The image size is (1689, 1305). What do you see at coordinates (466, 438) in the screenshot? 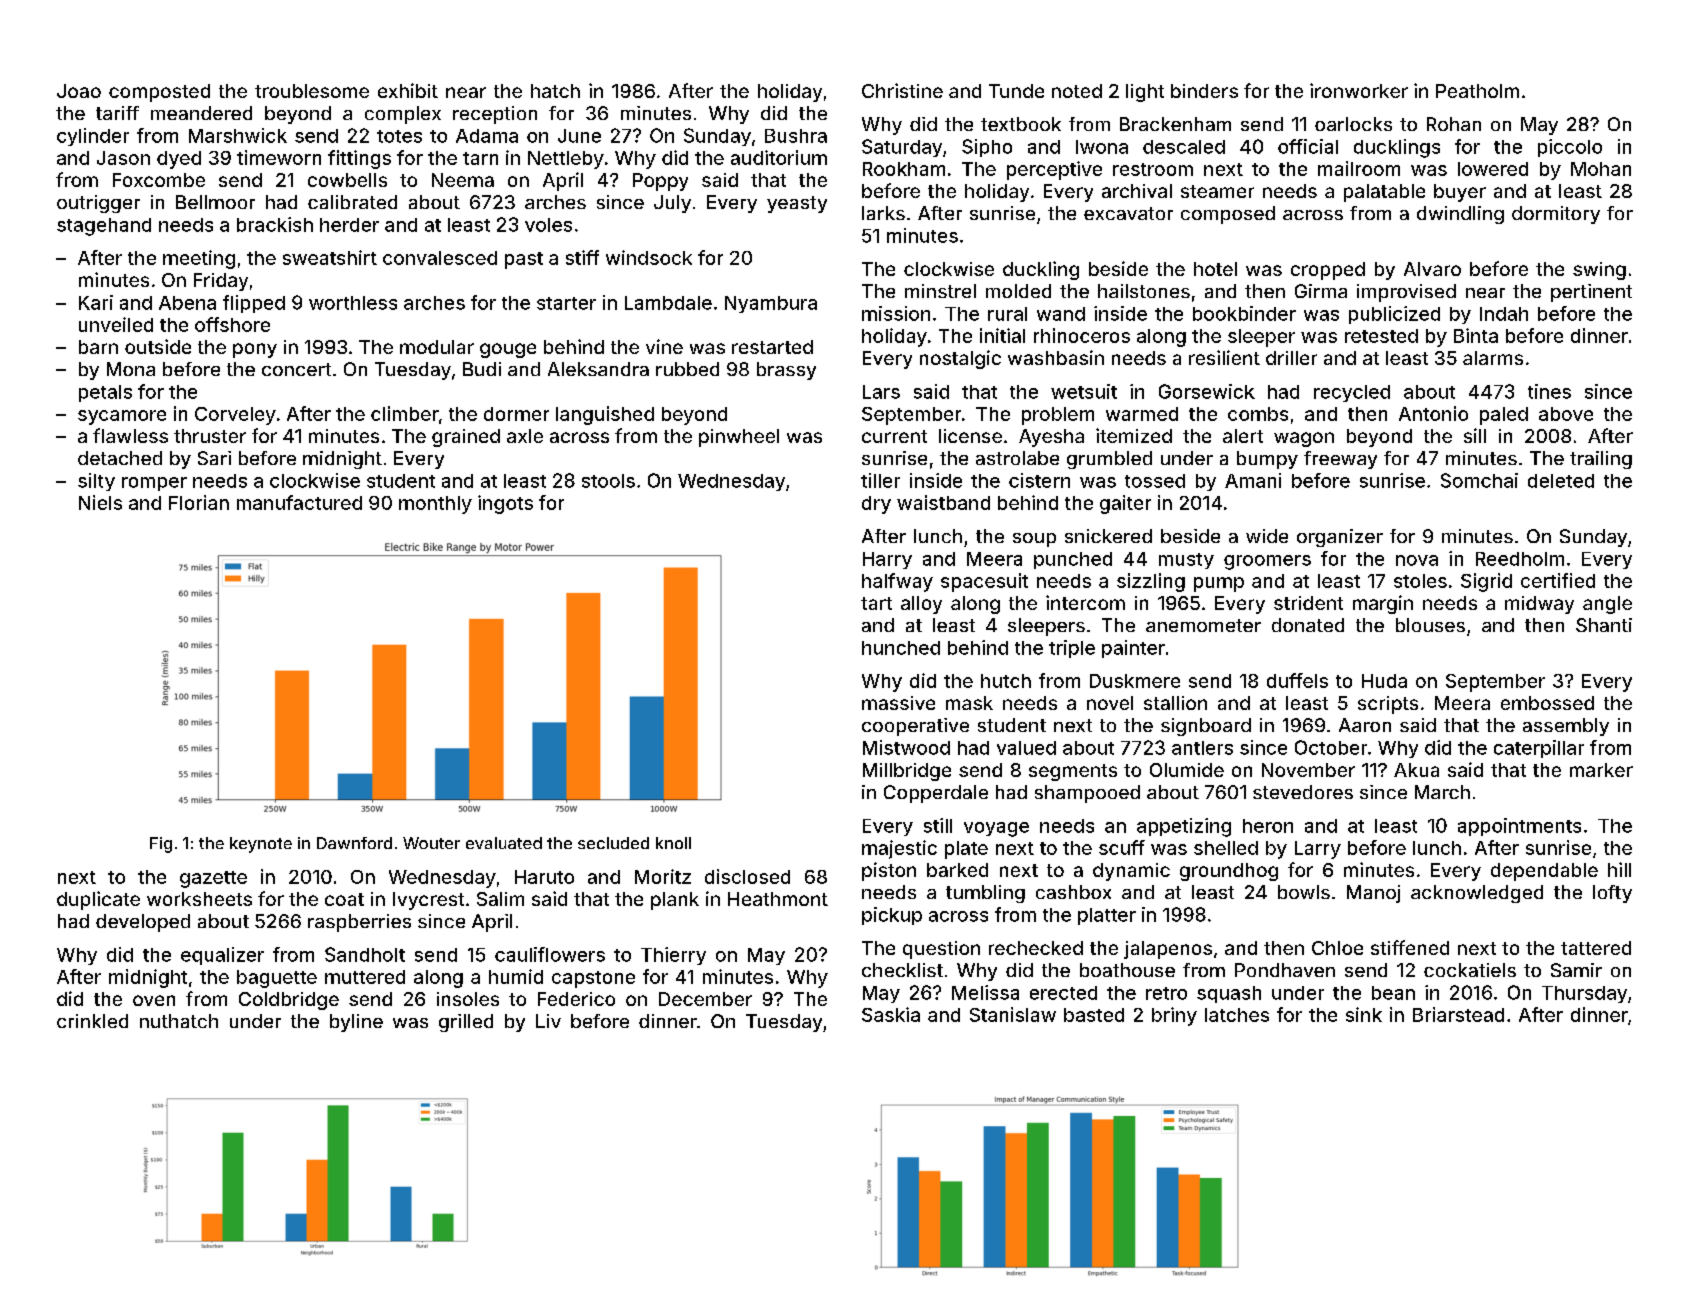
I see `grained` at bounding box center [466, 438].
